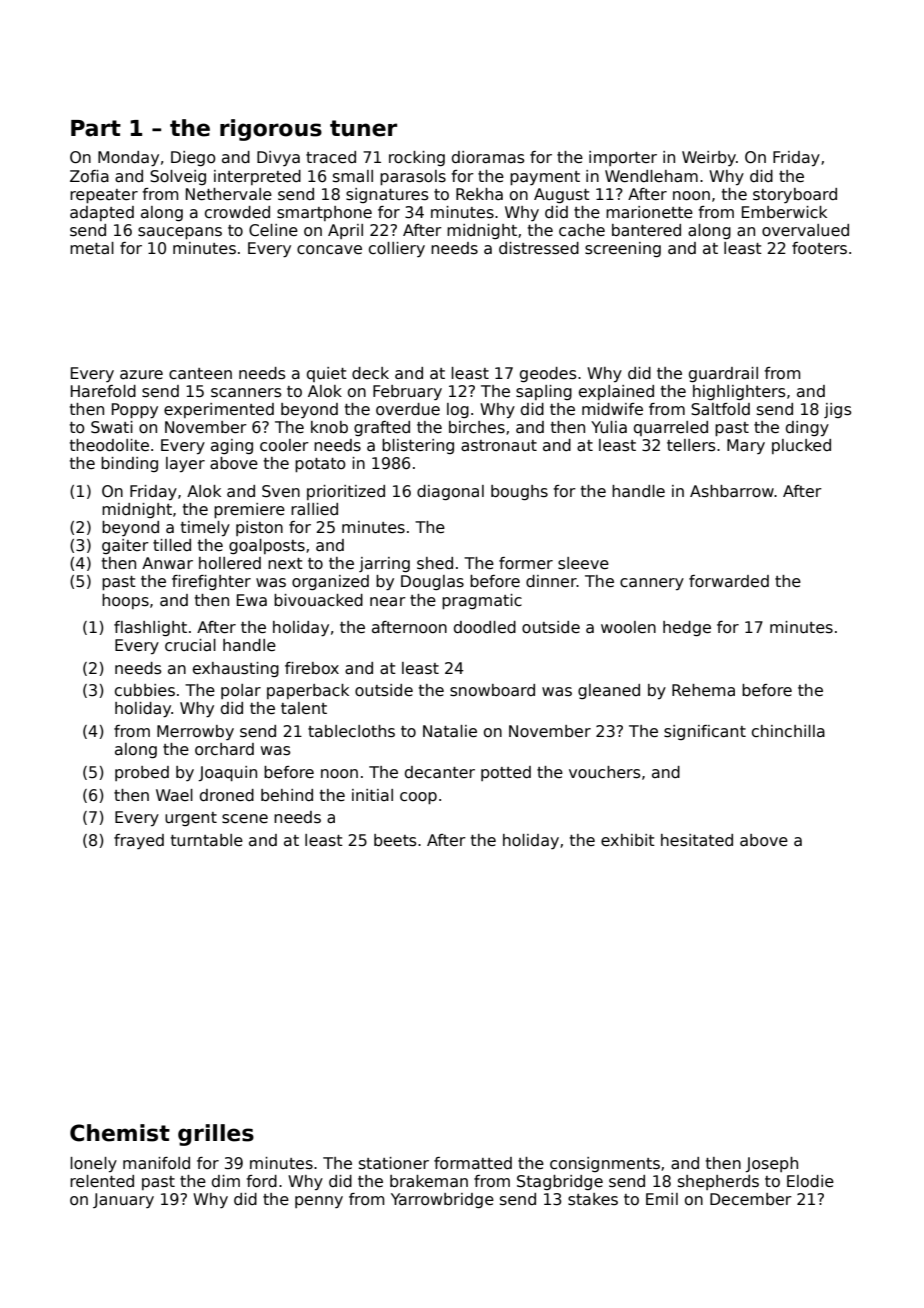 Image resolution: width=924 pixels, height=1308 pixels. I want to click on canteen, so click(200, 373).
